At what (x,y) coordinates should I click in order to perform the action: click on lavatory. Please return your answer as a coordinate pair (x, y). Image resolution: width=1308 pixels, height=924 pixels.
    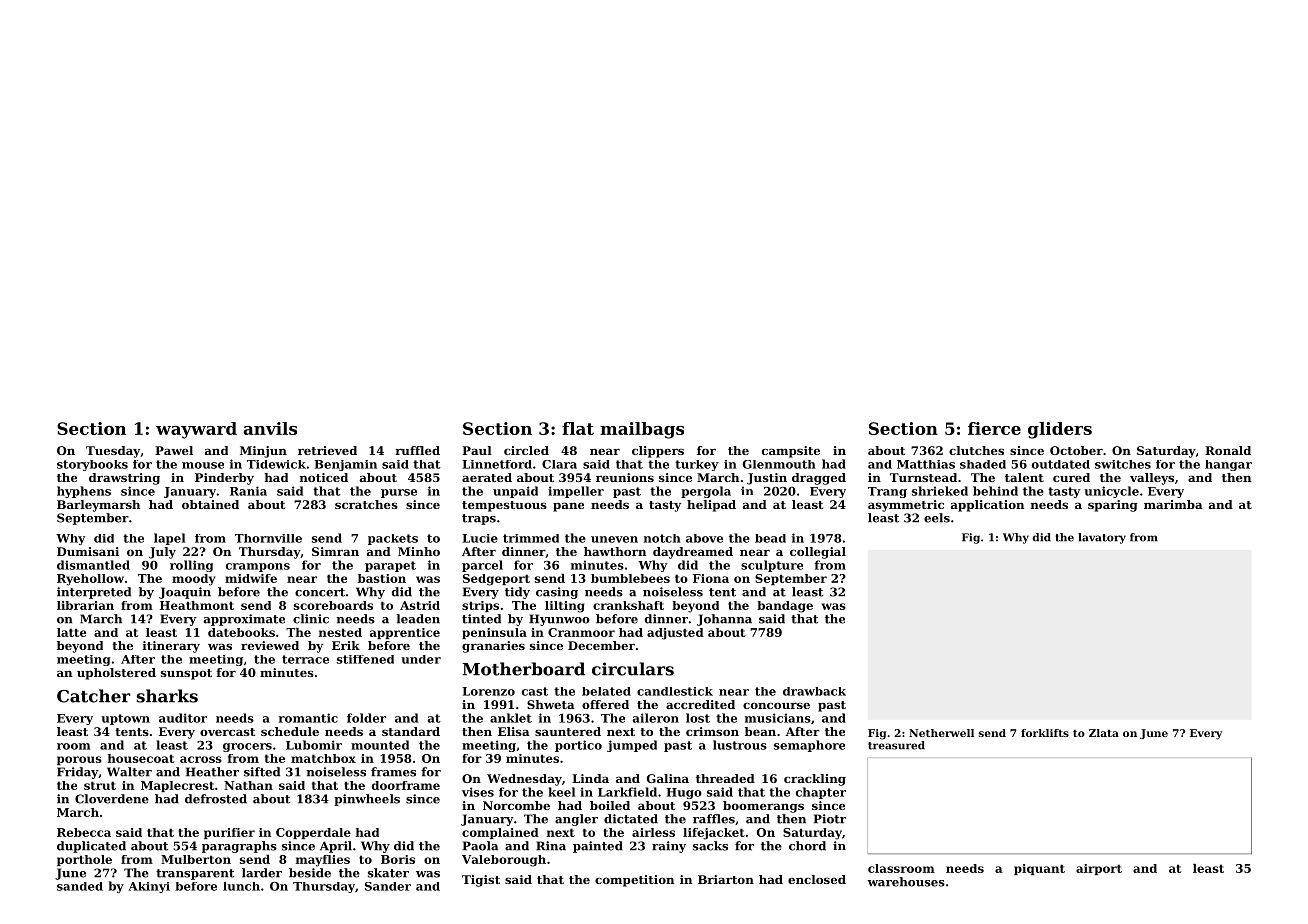
    Looking at the image, I should click on (1102, 538).
